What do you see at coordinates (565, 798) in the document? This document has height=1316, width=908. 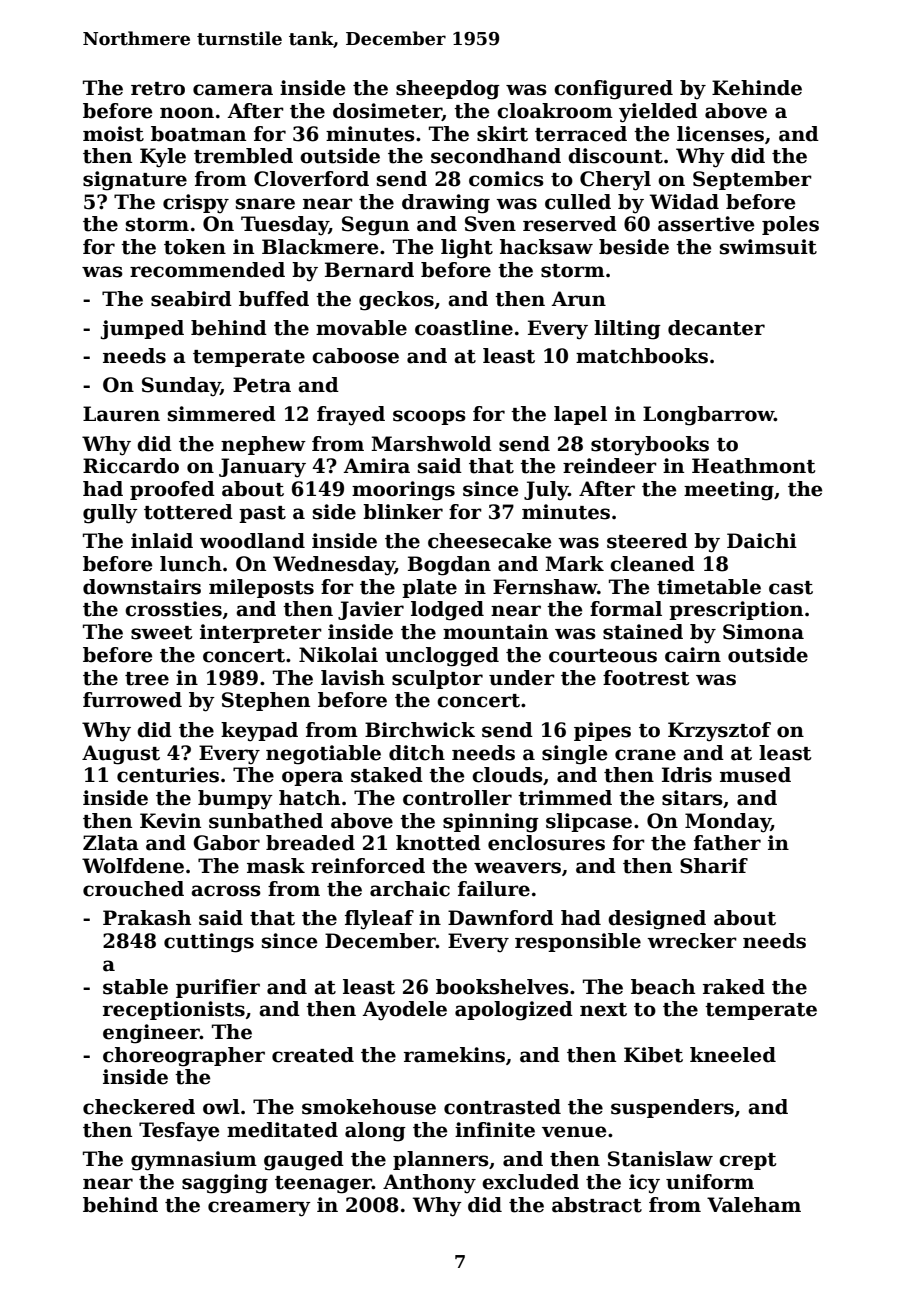 I see `trimmed` at bounding box center [565, 798].
